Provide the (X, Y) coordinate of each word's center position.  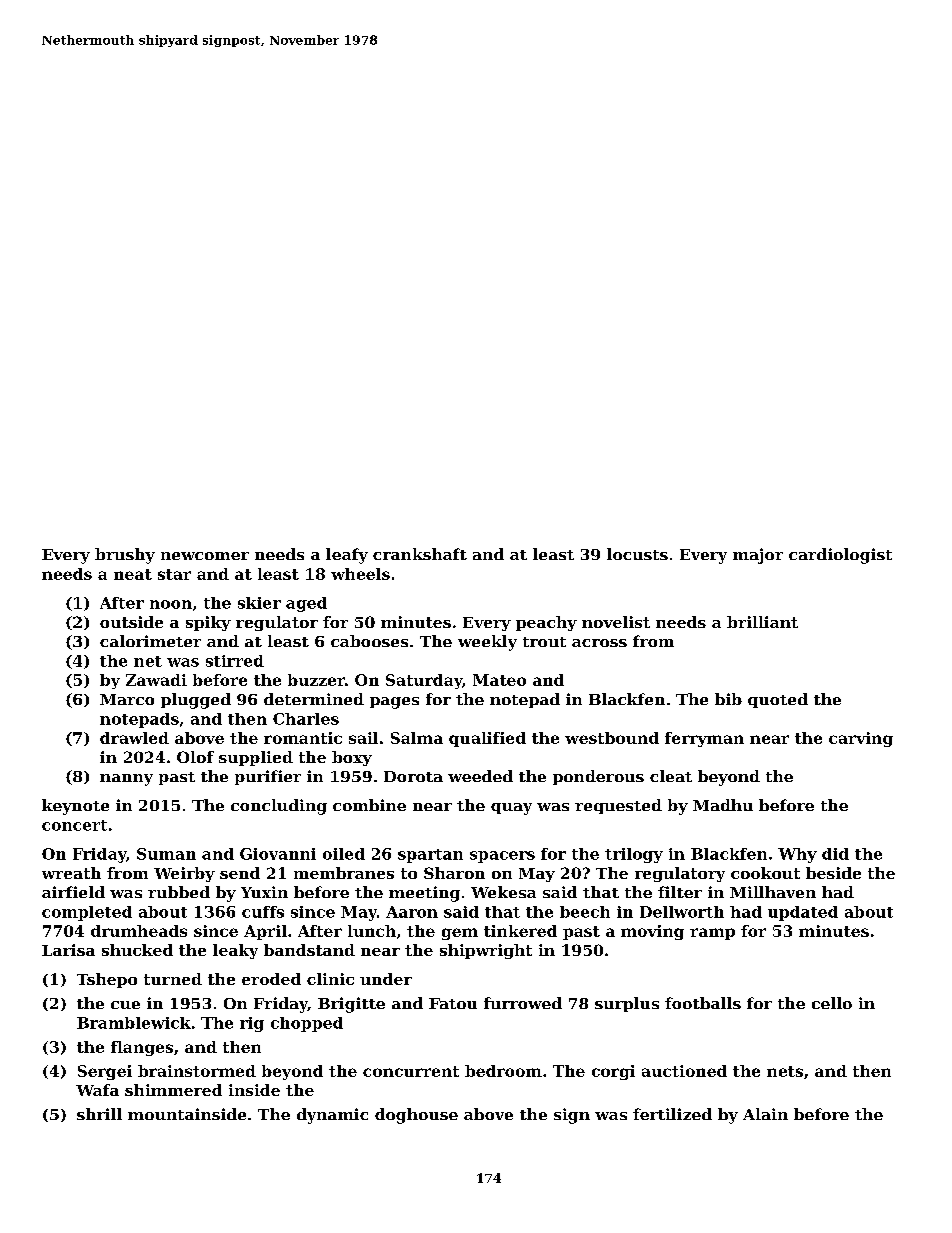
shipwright (486, 951)
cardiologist (840, 556)
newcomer (205, 556)
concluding (279, 807)
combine (369, 805)
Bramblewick (134, 1023)
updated (803, 913)
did (835, 854)
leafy (347, 556)
